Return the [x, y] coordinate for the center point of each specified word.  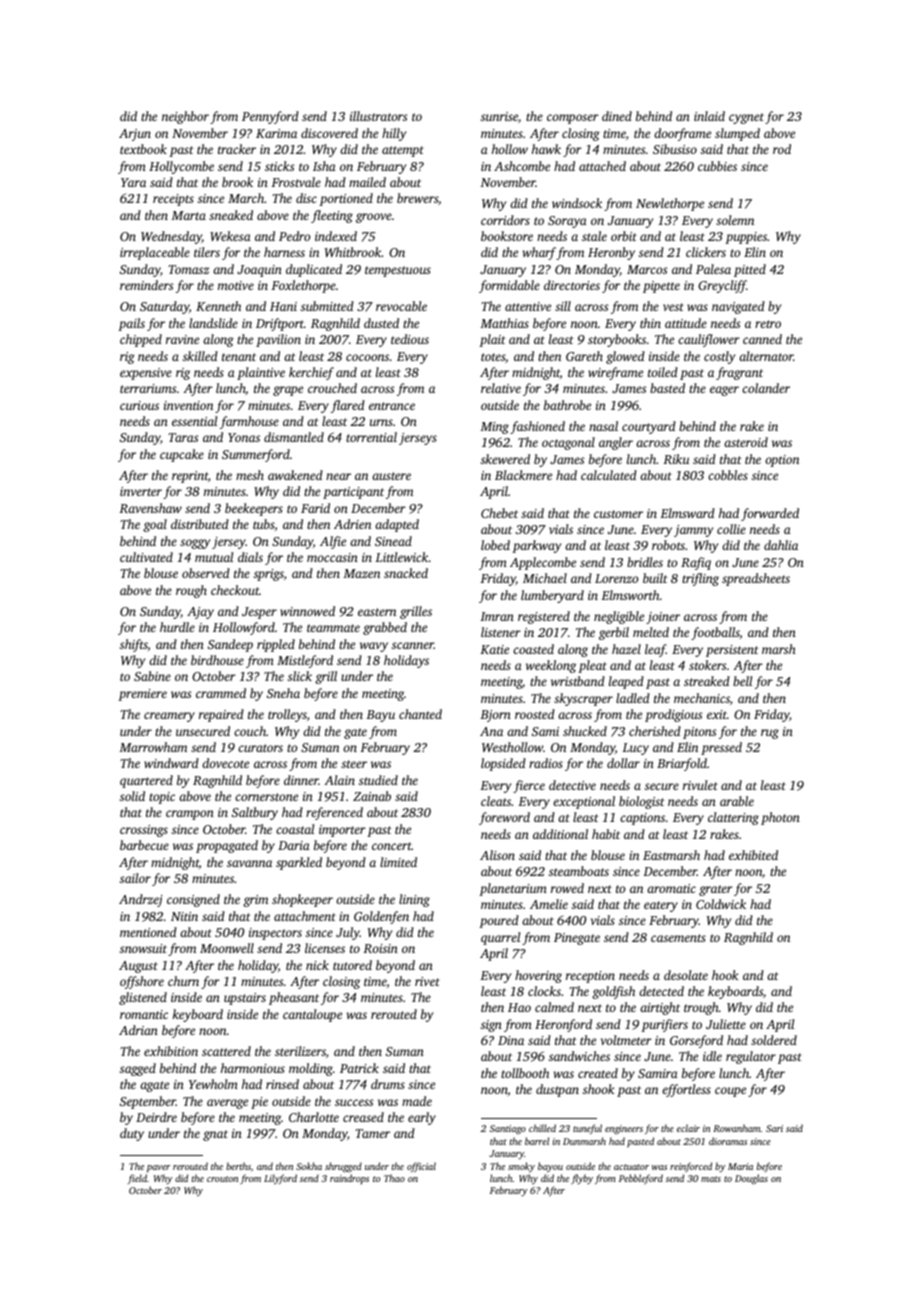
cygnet [746, 118]
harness [284, 252]
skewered [505, 459]
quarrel [500, 938]
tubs [264, 524]
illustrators [378, 116]
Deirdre [156, 1117]
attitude [686, 323]
